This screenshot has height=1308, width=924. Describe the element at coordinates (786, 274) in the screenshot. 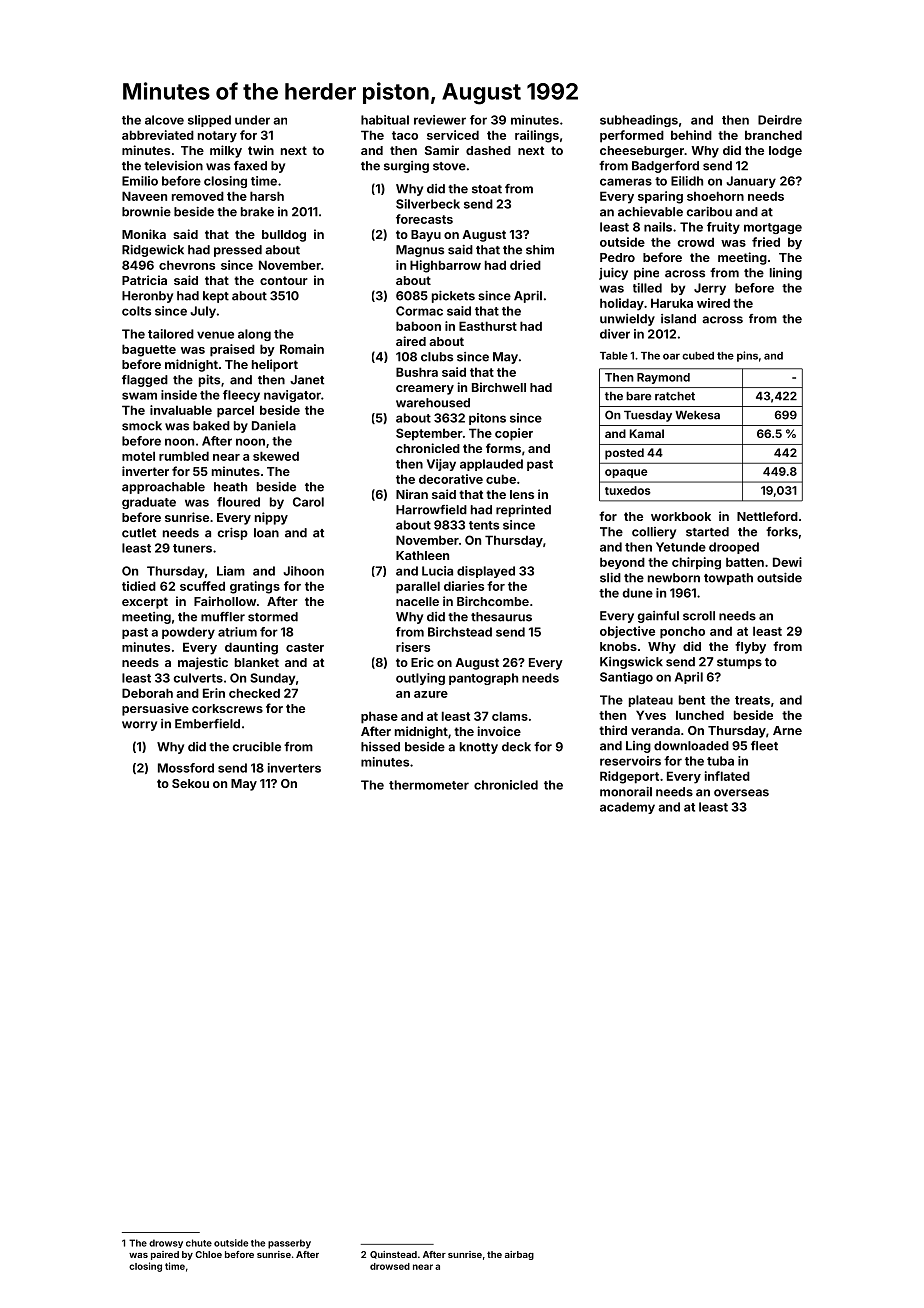

I see `lining` at that location.
